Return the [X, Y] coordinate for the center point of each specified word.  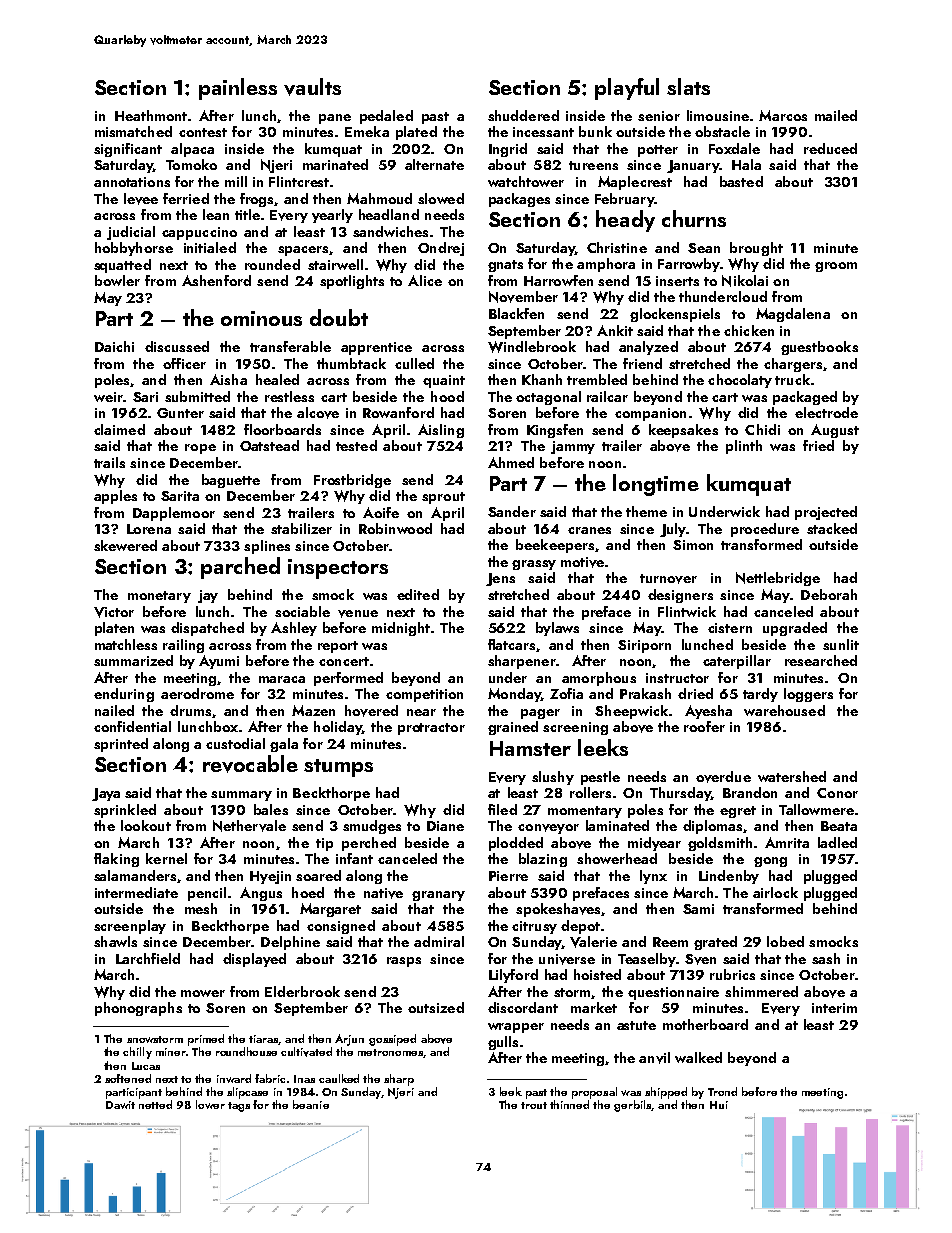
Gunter [180, 413]
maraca [282, 679]
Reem [670, 942]
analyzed [648, 348]
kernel [166, 858]
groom [836, 267]
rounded [272, 264]
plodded [516, 844]
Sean [704, 248]
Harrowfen [558, 280]
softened [128, 1078]
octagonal [548, 398]
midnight [401, 629]
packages [519, 200]
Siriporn [644, 646]
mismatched [133, 131]
